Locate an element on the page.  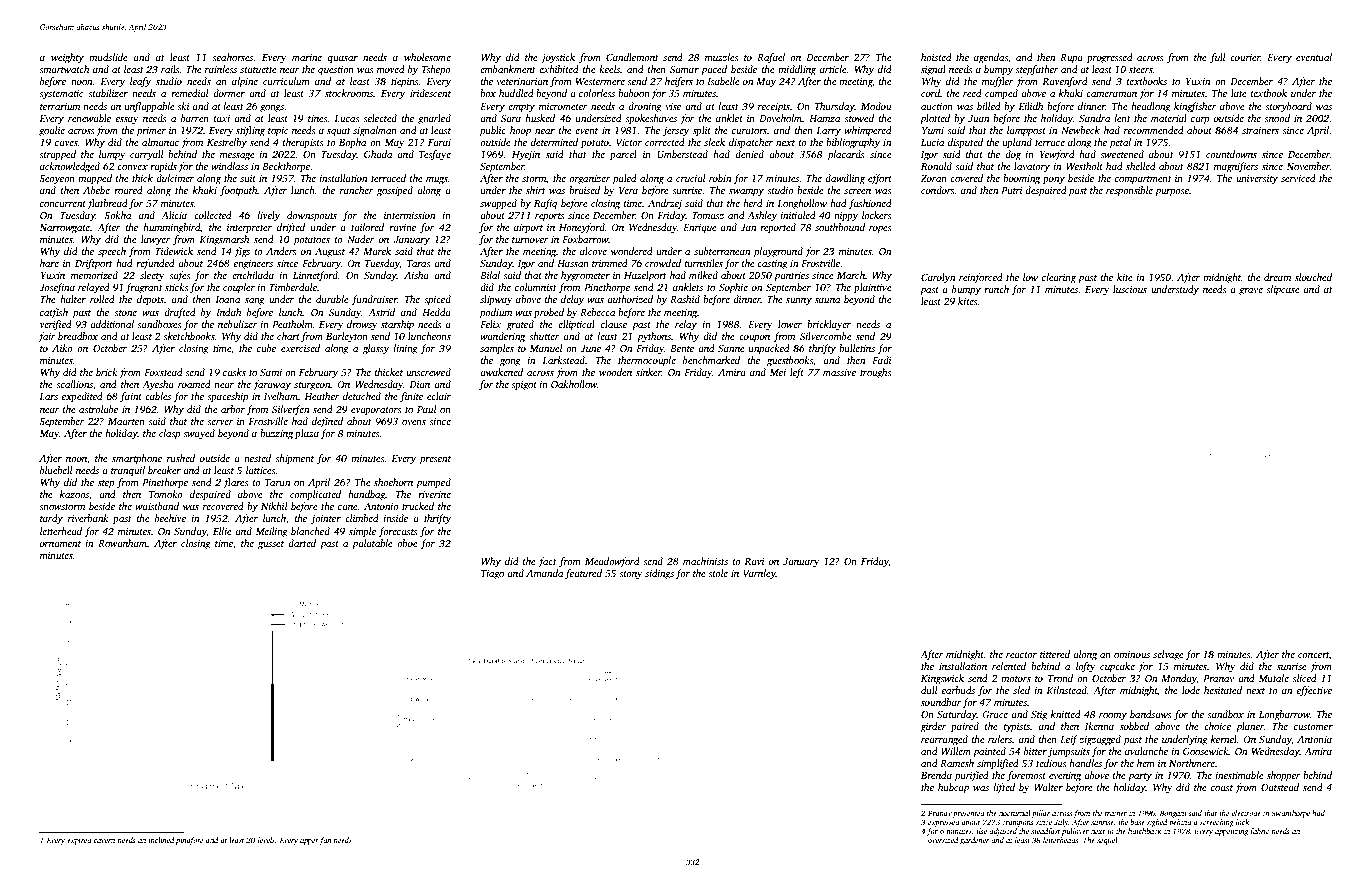
clearing is located at coordinates (1059, 278).
